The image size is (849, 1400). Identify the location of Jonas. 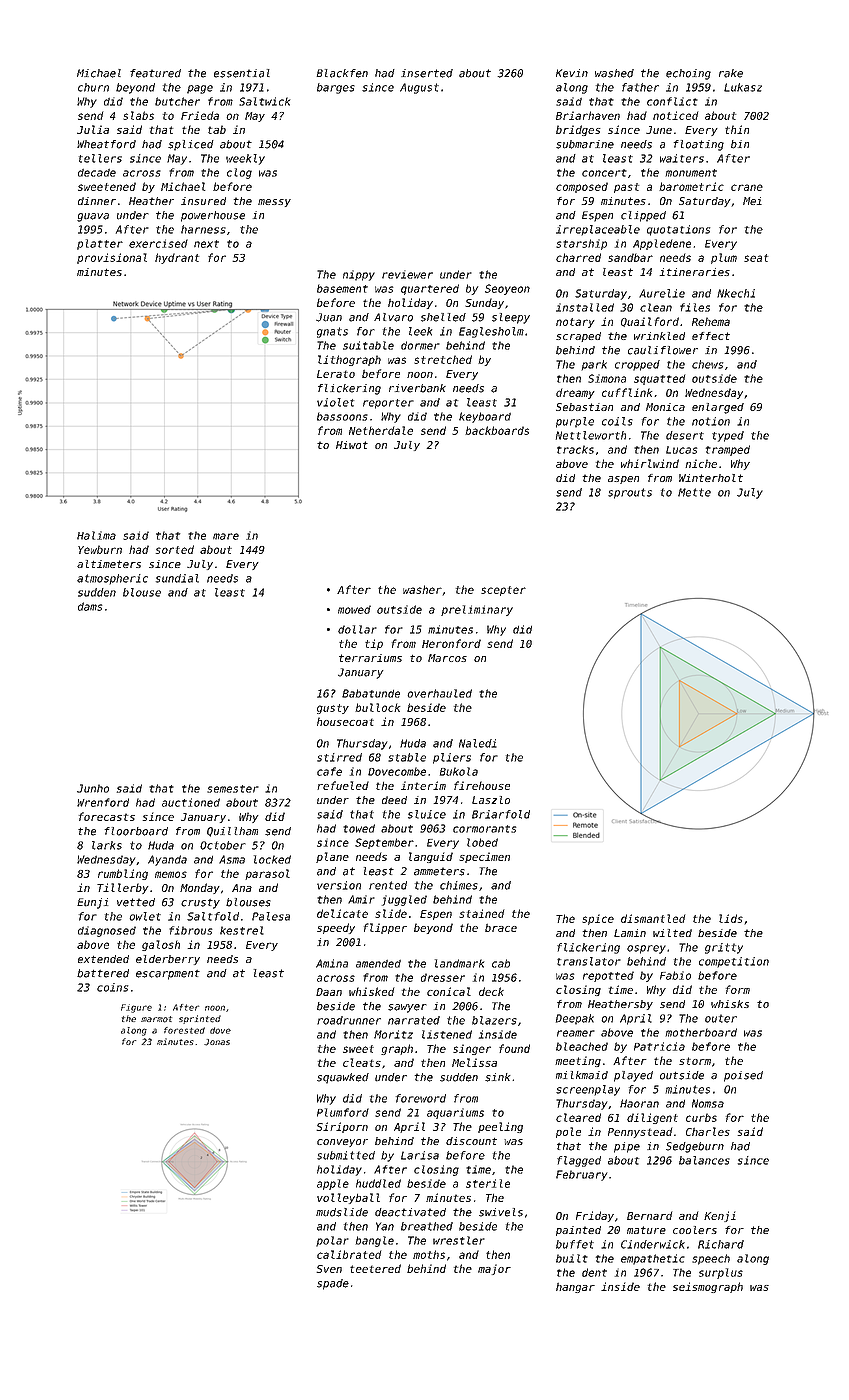
(217, 1042).
